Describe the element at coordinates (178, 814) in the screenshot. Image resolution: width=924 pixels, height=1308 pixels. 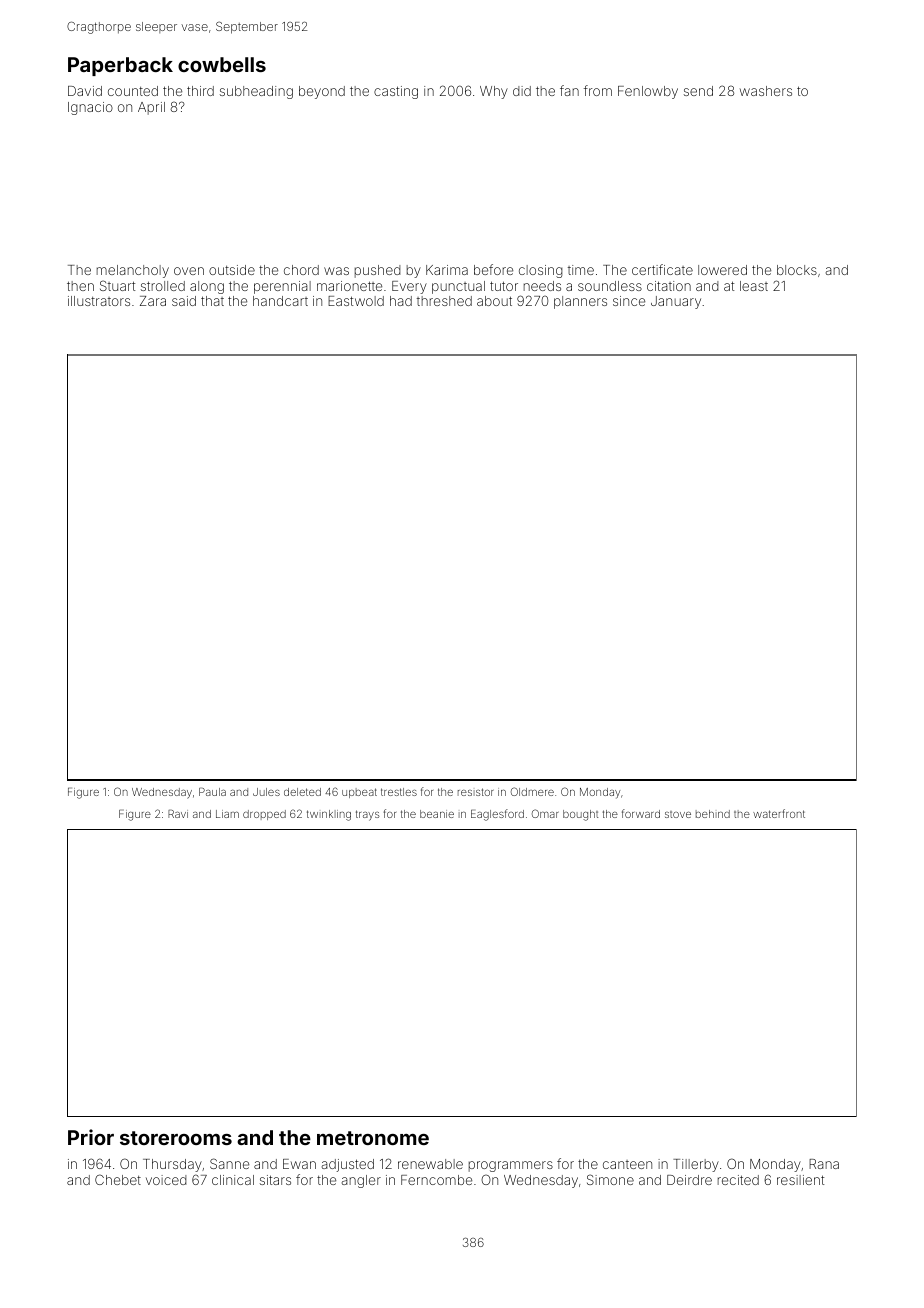
I see `Ravi` at that location.
